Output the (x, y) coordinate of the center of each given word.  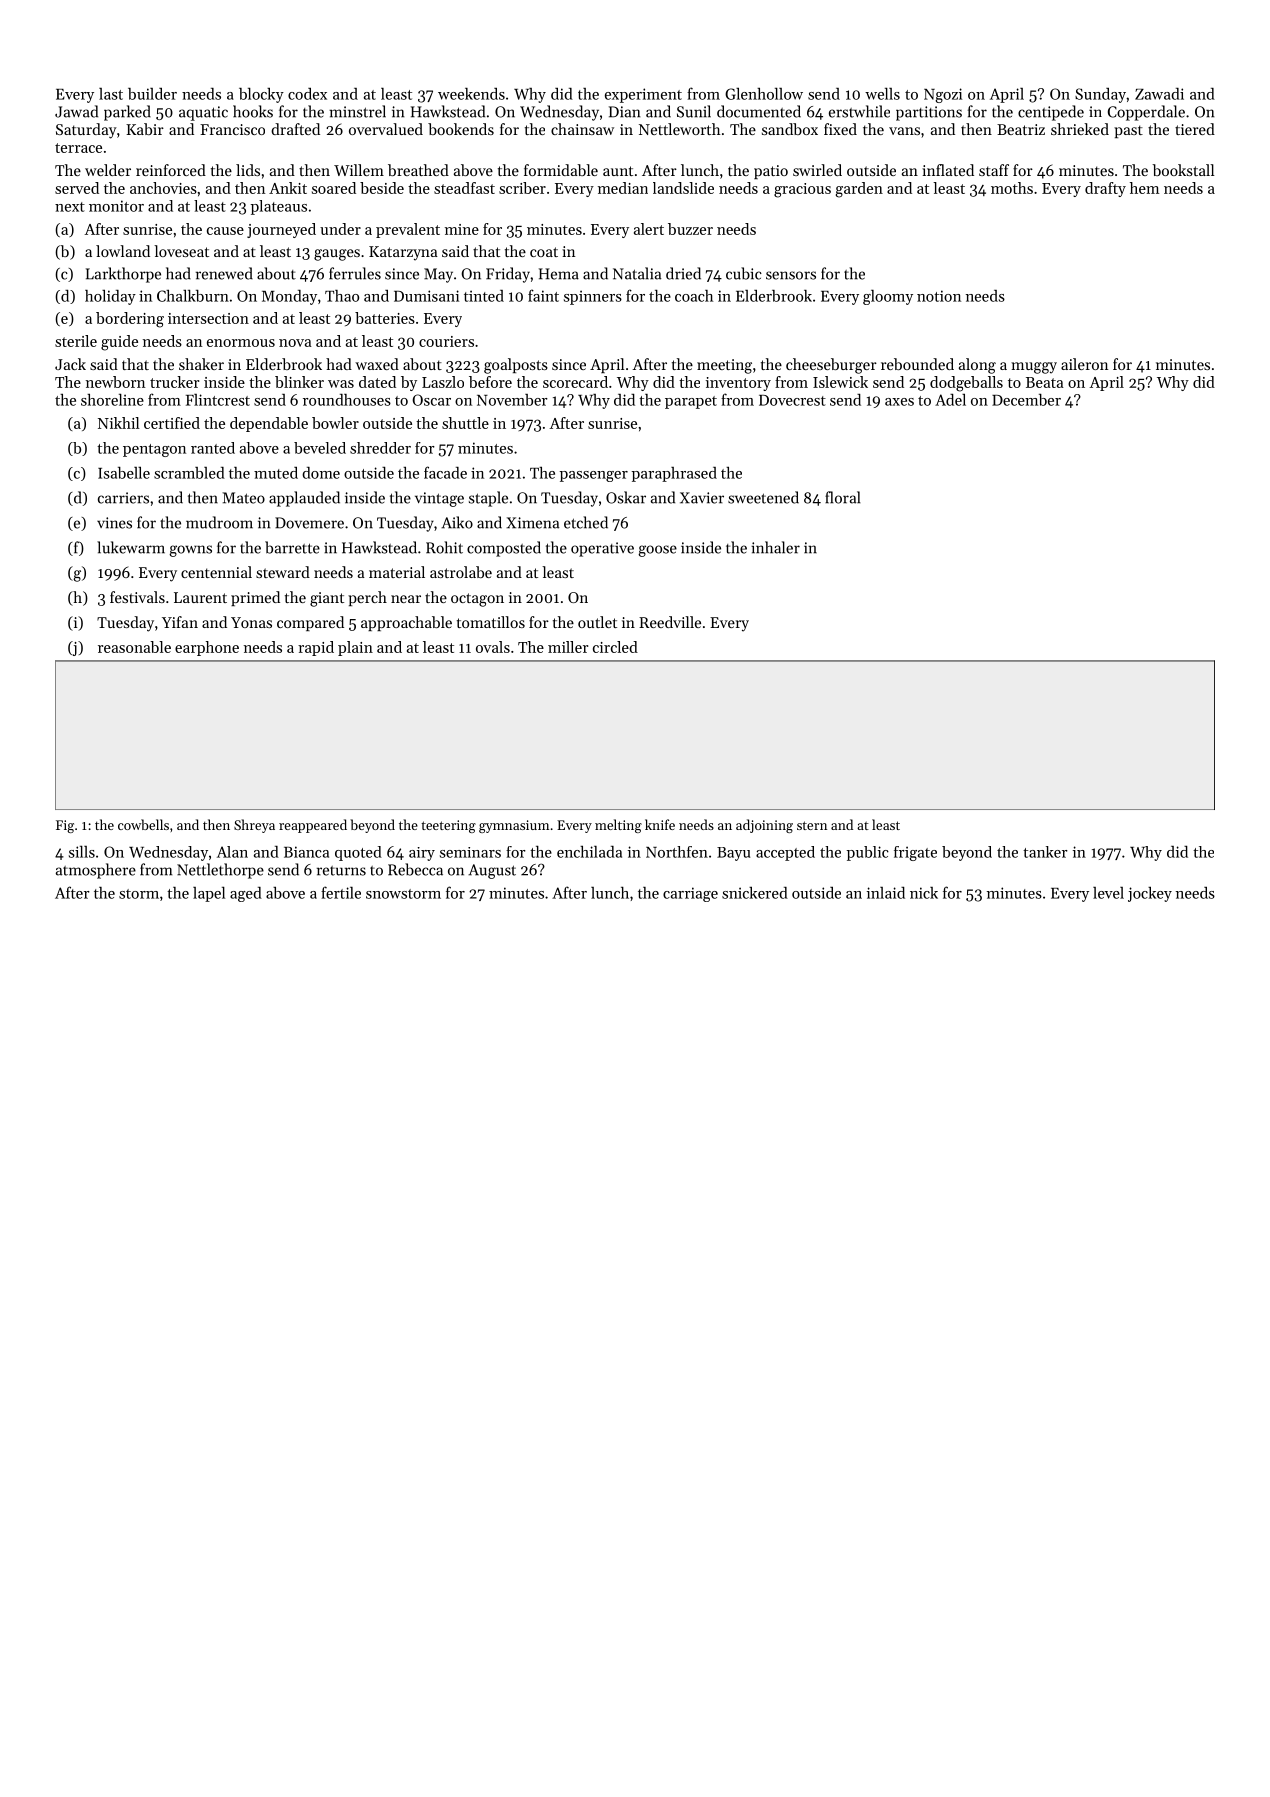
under (340, 229)
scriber (522, 188)
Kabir (145, 129)
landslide (683, 188)
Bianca (306, 852)
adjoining (764, 826)
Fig (65, 826)
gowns (190, 551)
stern (812, 825)
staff (994, 170)
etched (586, 522)
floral (843, 497)
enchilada (589, 851)
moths (1012, 188)
